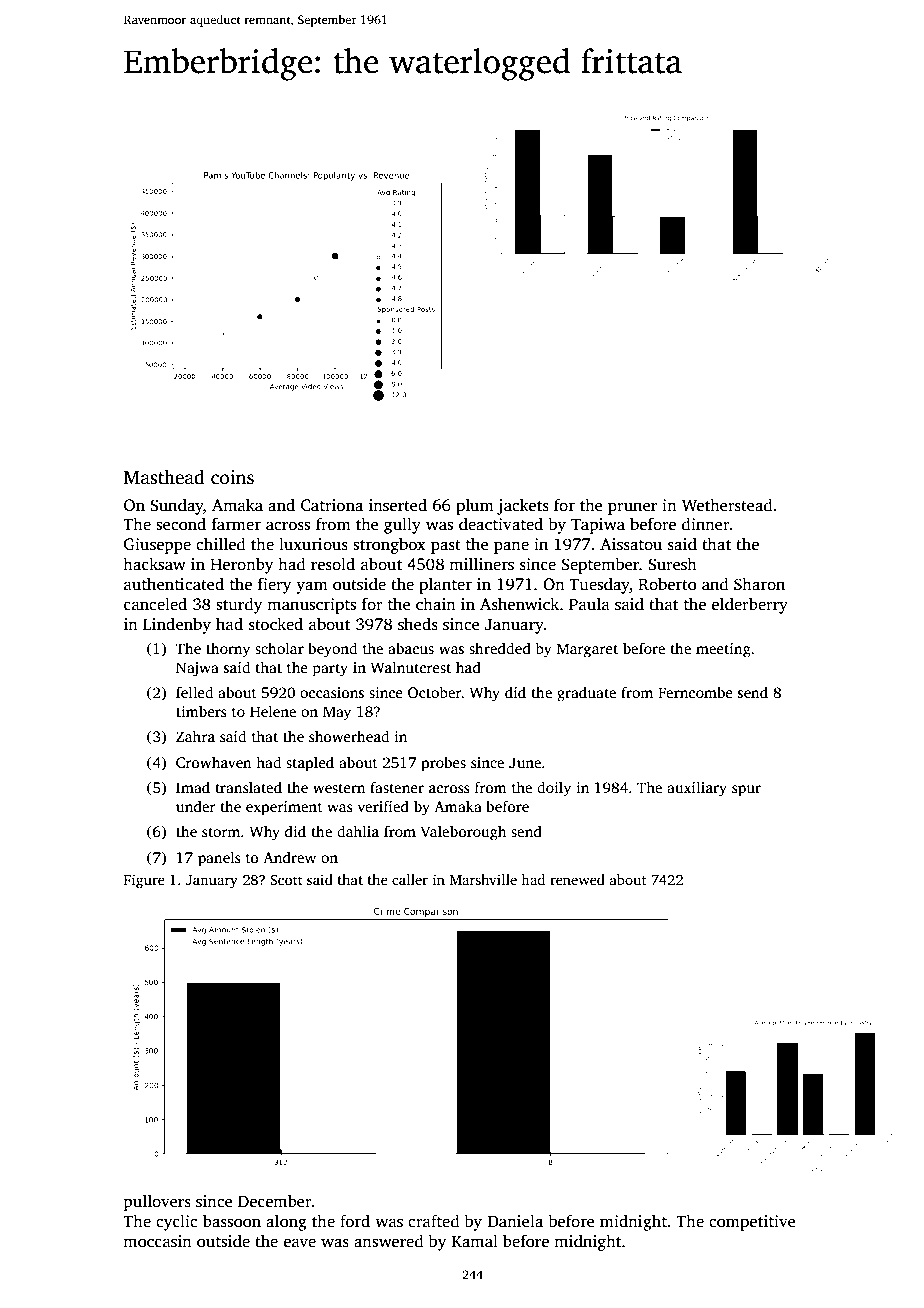 This document has height=1308, width=924. I want to click on Masthead, so click(164, 477).
